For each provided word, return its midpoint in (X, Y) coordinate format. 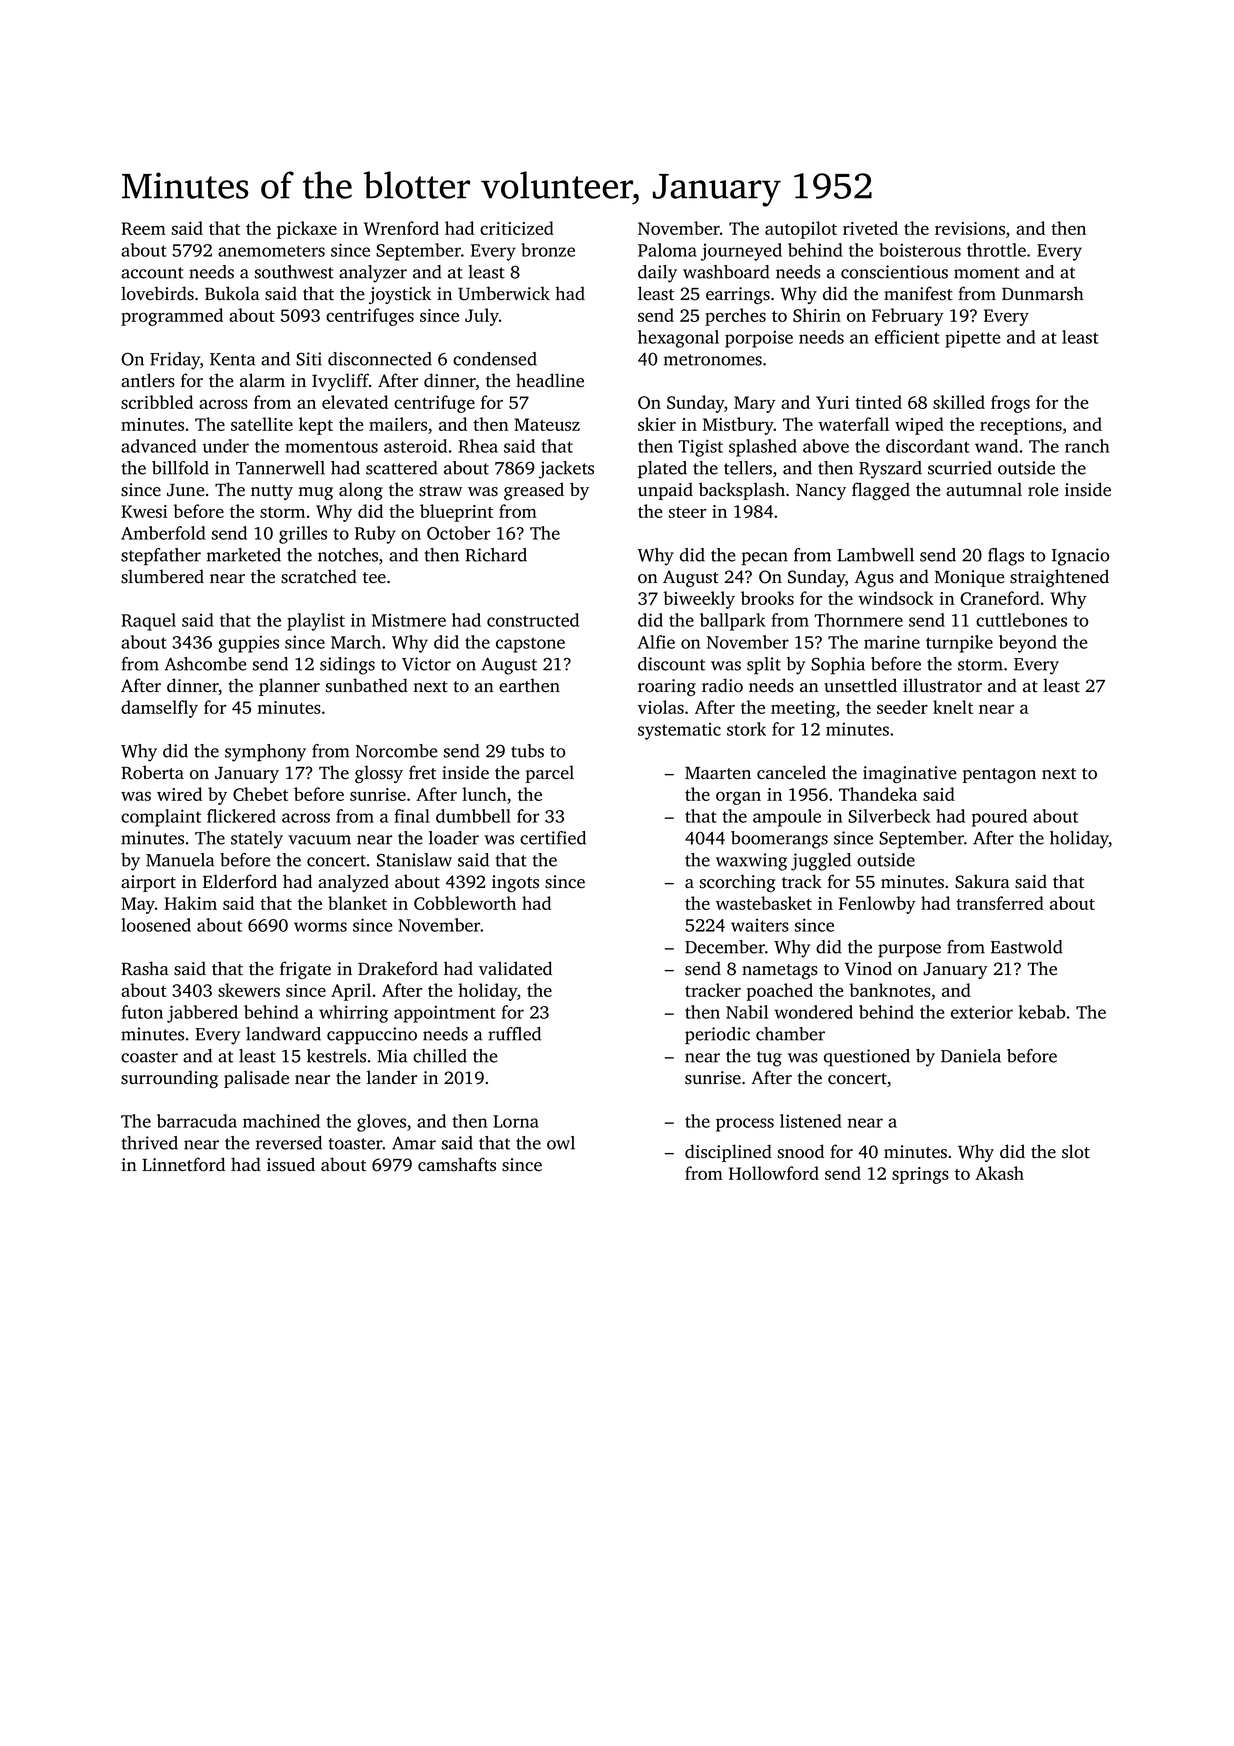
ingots (515, 883)
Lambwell (875, 555)
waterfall (853, 424)
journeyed (741, 252)
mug (315, 493)
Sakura (982, 881)
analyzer (373, 274)
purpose (909, 951)
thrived (150, 1143)
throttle (996, 250)
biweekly (699, 600)
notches (348, 555)
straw (440, 491)
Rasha (145, 968)
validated (515, 968)
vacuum (319, 840)
